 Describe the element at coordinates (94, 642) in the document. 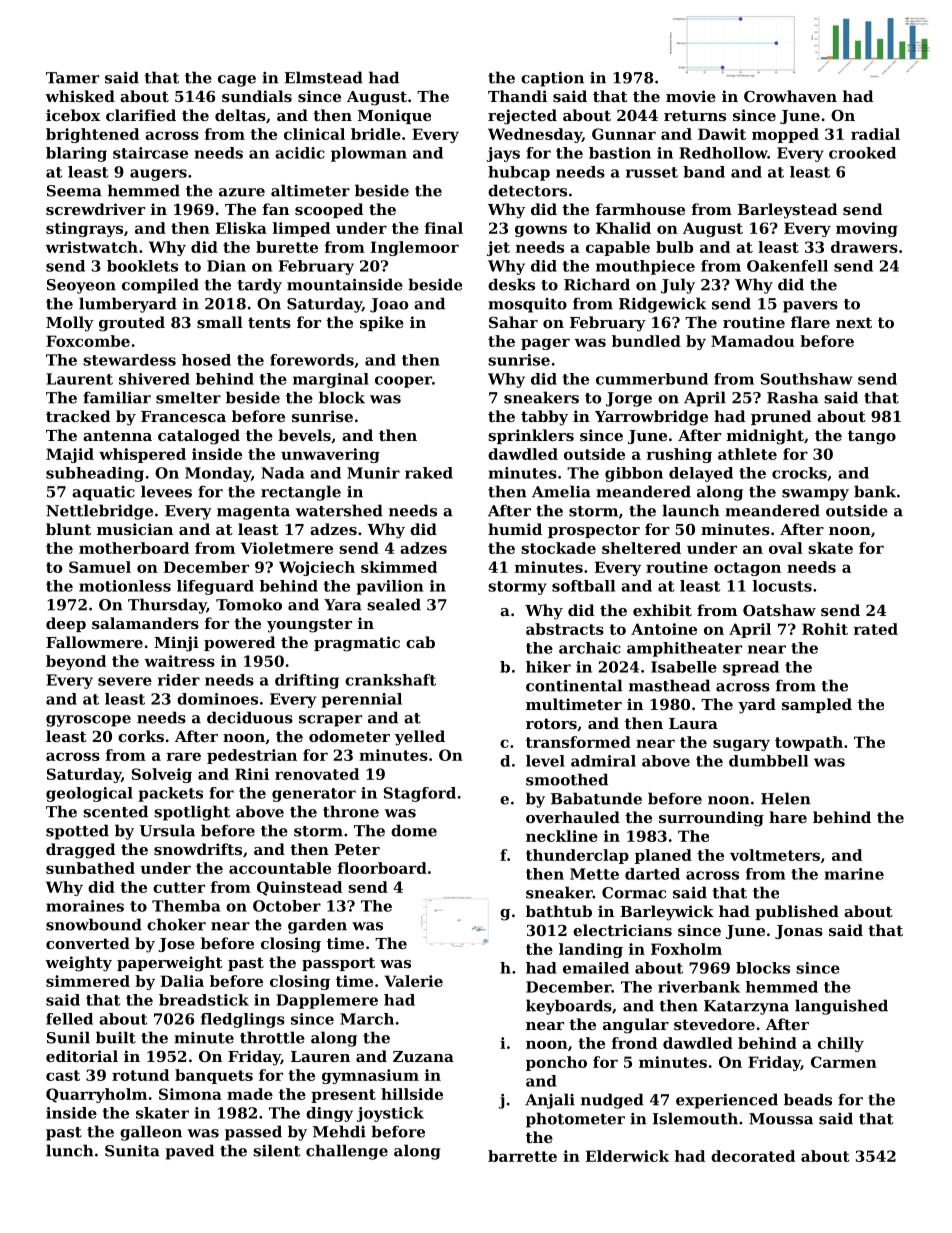

I see `Fallowmere` at that location.
